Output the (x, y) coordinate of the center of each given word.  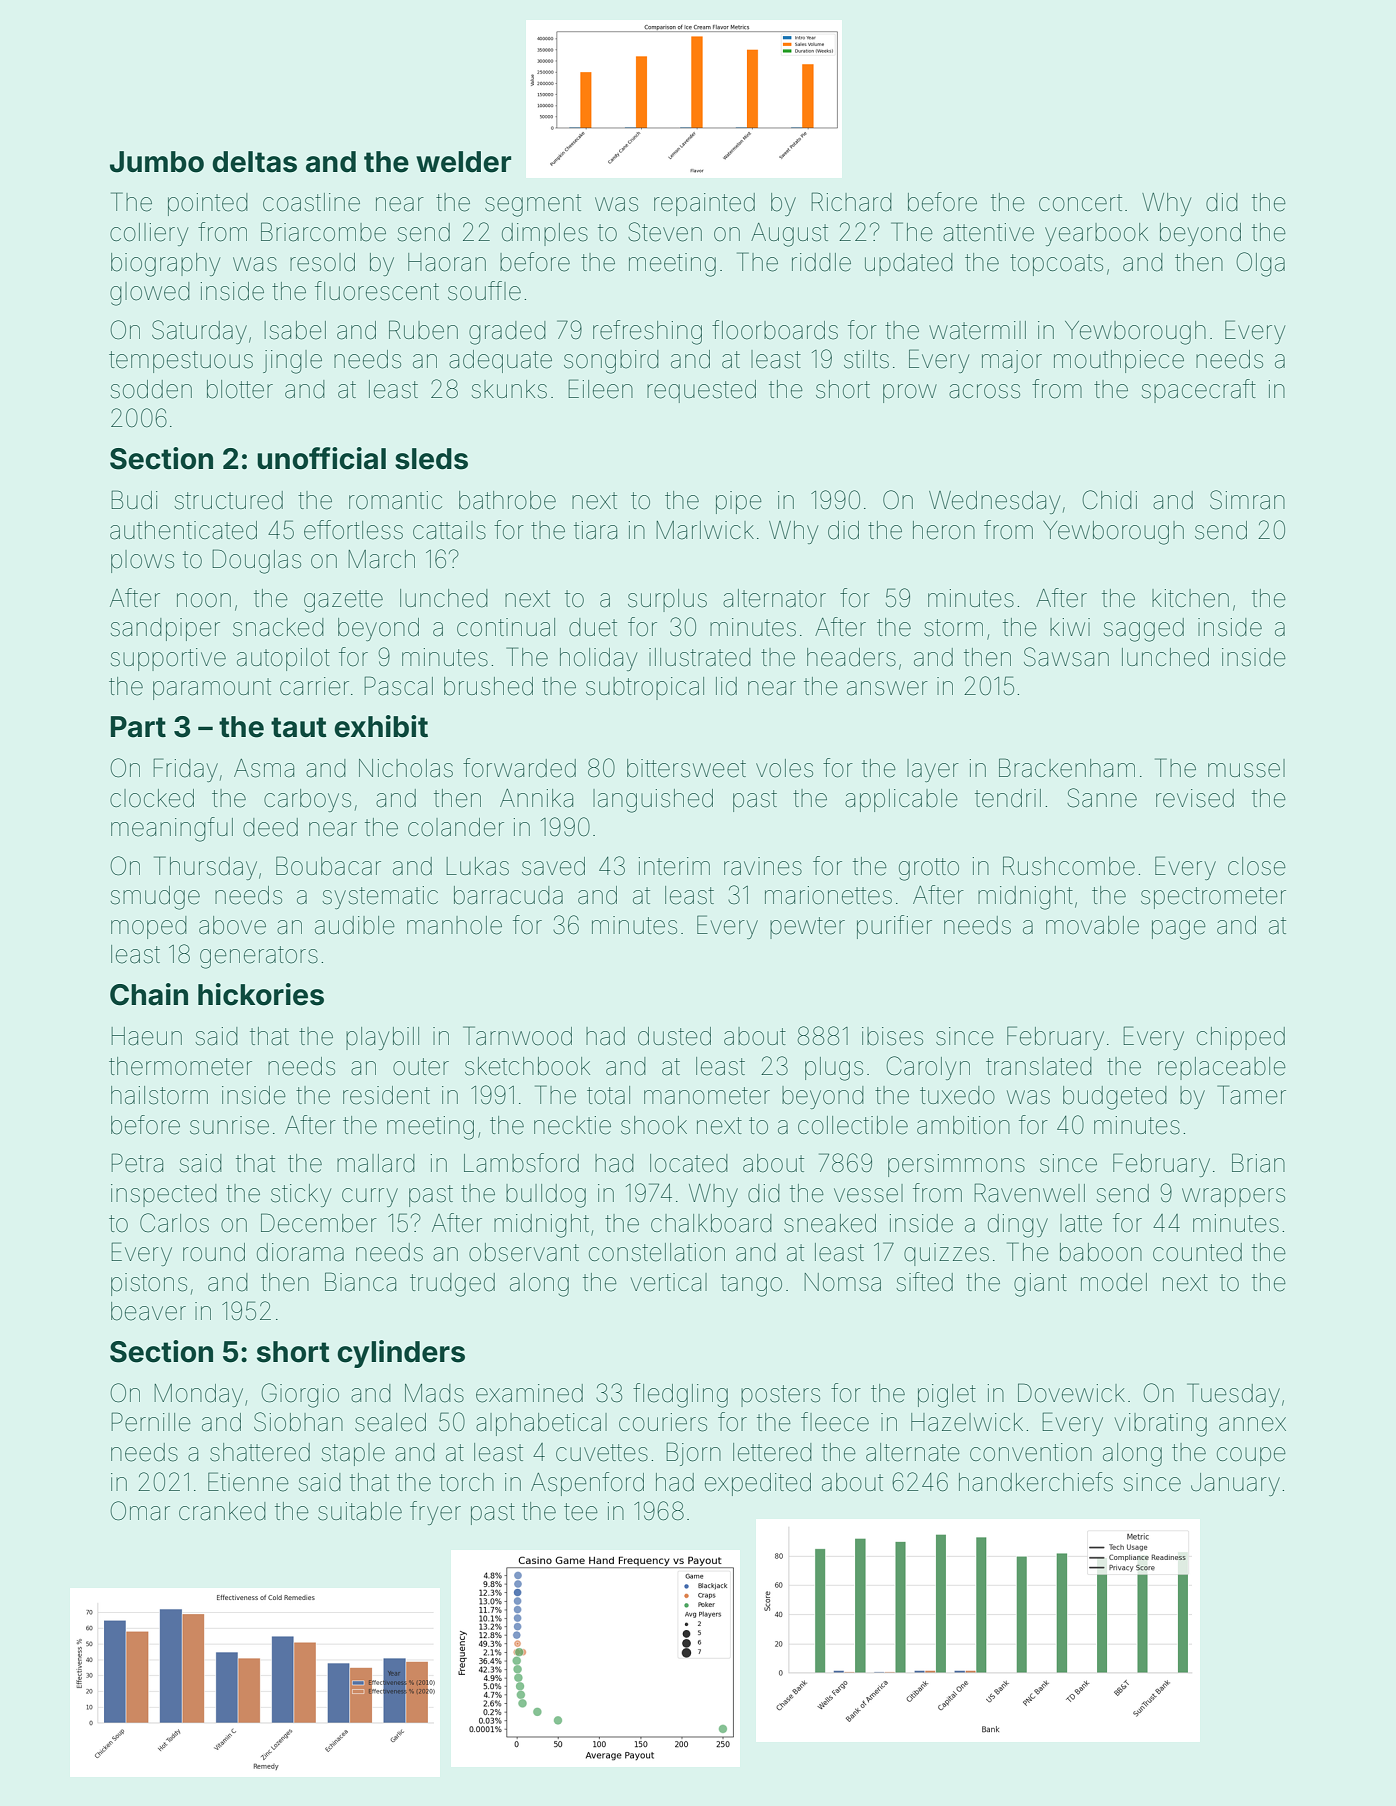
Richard (851, 202)
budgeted (1115, 1098)
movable (1092, 925)
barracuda (508, 895)
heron (944, 530)
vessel (868, 1193)
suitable (360, 1511)
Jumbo (157, 162)
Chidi (1109, 500)
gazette (343, 601)
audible (355, 925)
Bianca (360, 1282)
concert (1080, 203)
